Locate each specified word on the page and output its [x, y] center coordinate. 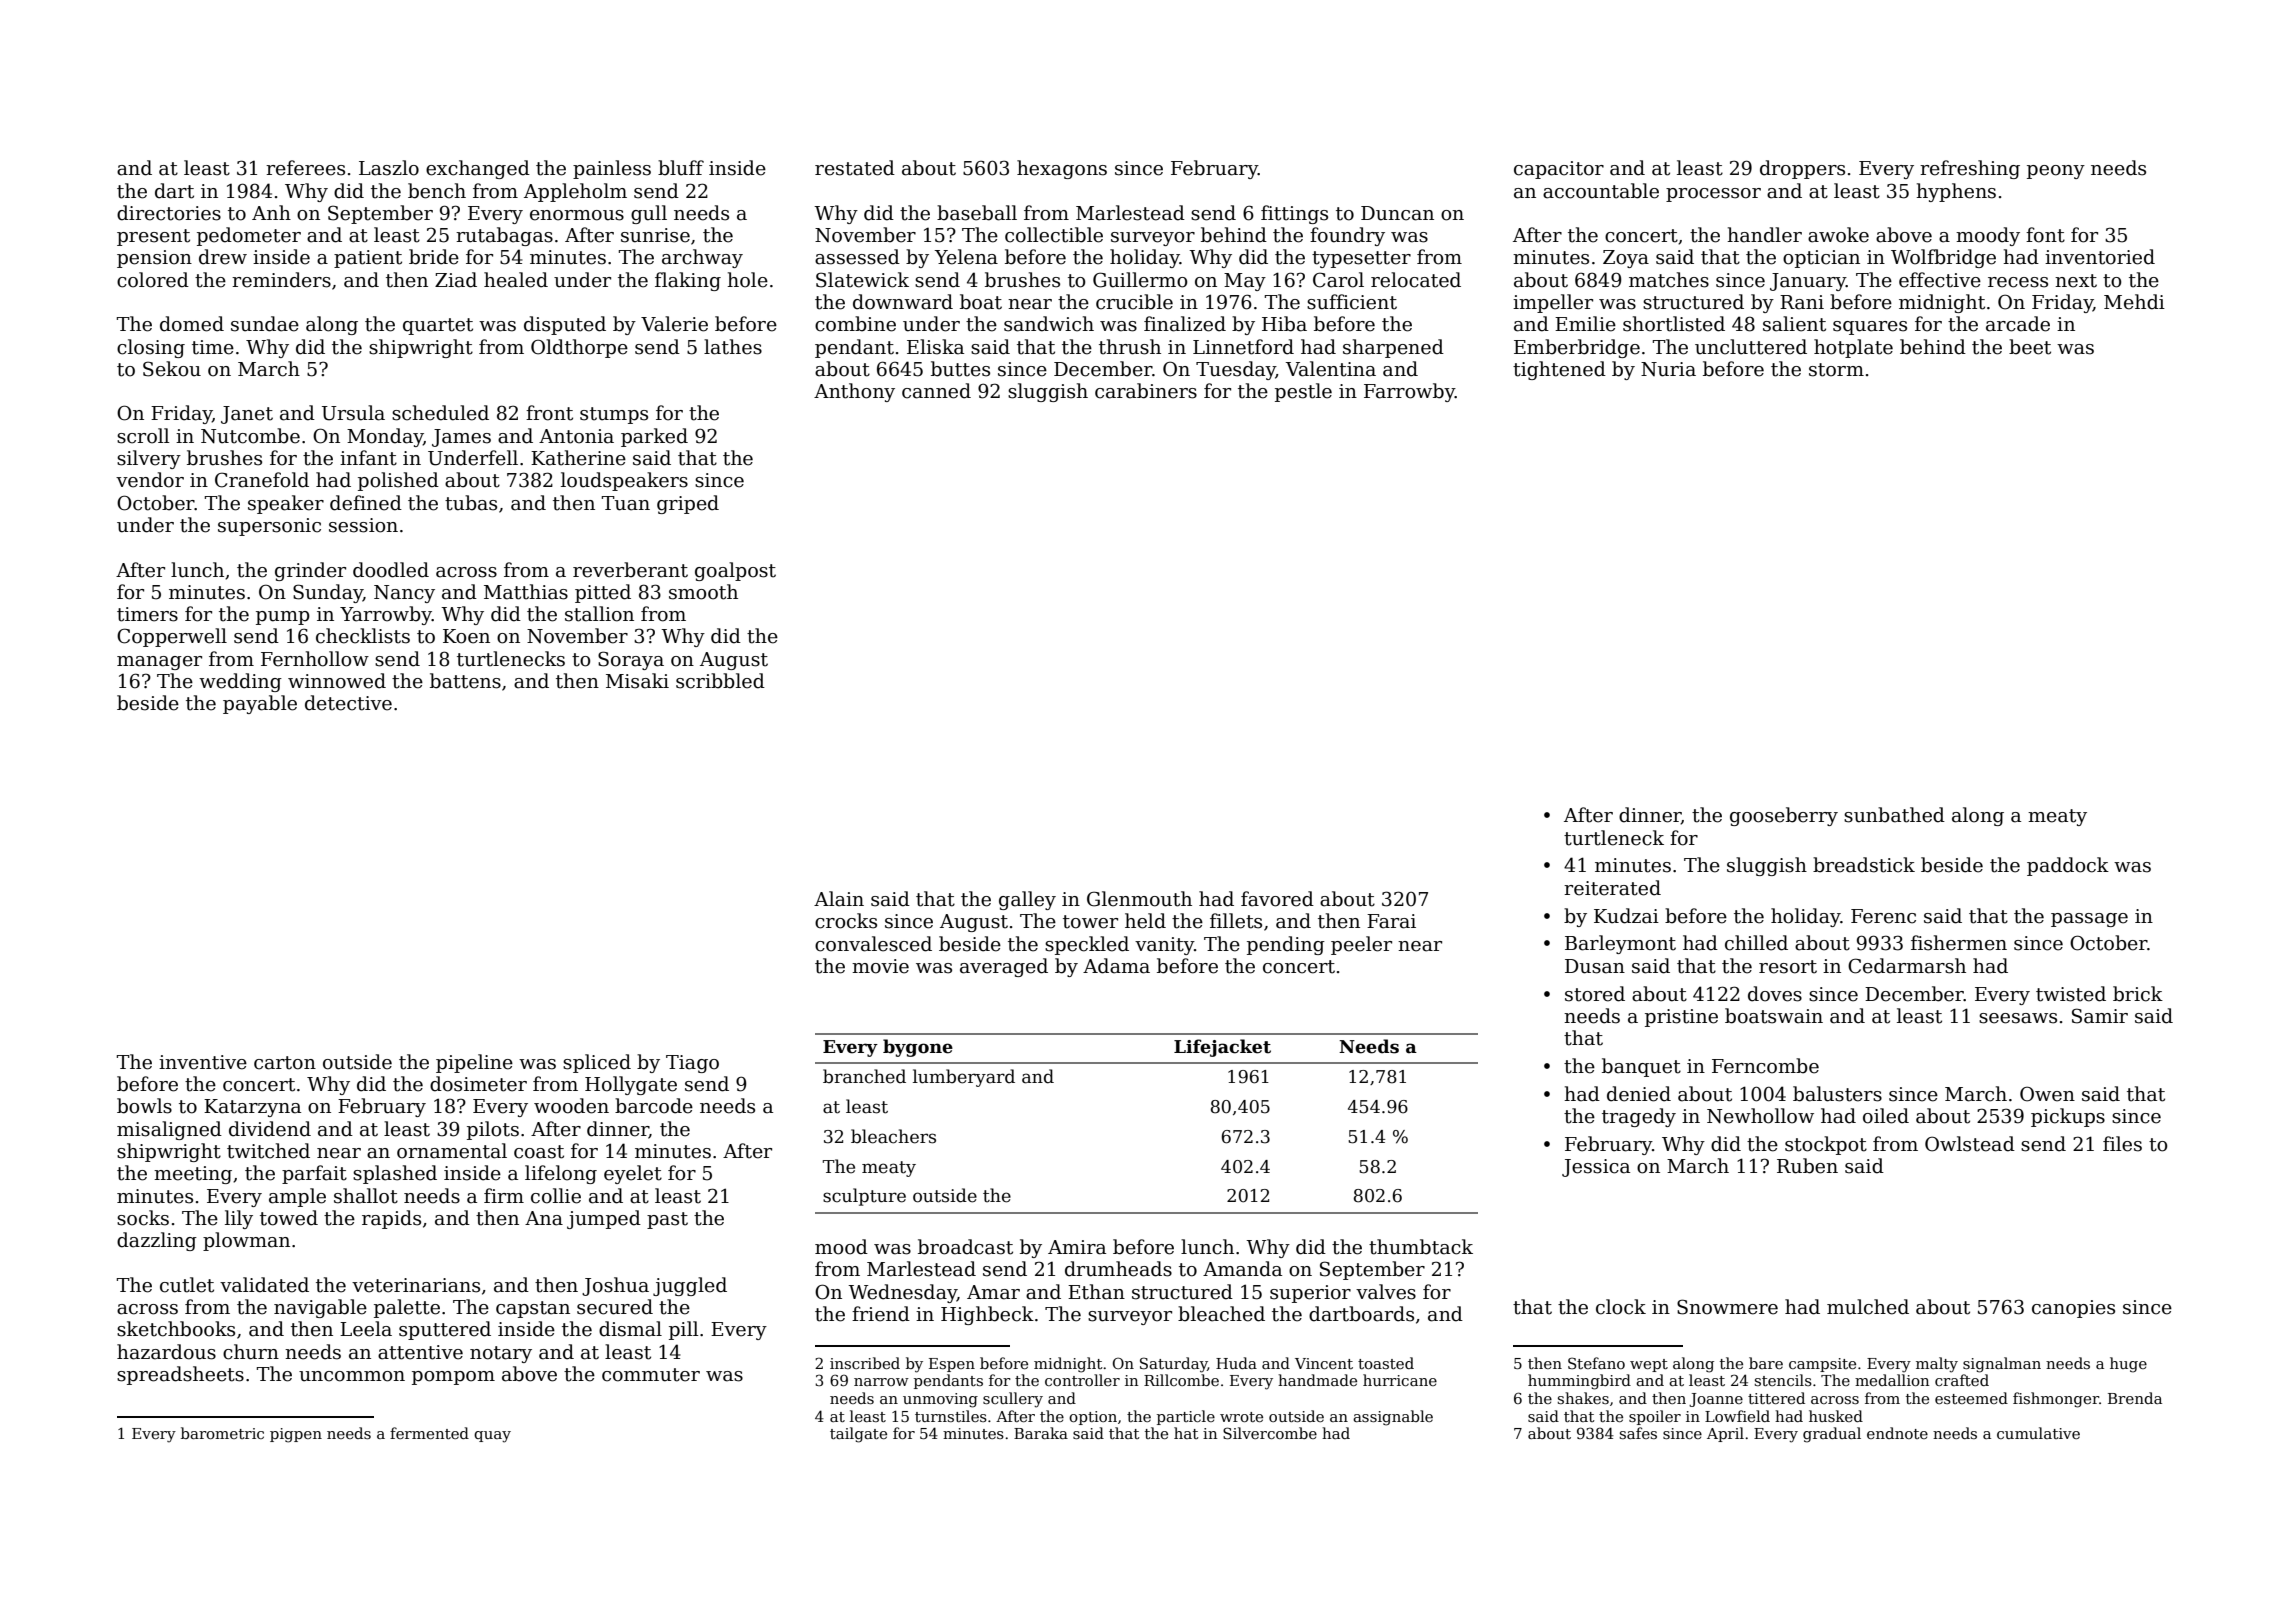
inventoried [2100, 257]
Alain [839, 899]
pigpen [296, 1435]
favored [1277, 899]
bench [437, 191]
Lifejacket [1222, 1048]
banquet [1641, 1067]
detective [348, 703]
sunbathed [1894, 815]
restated [855, 168]
